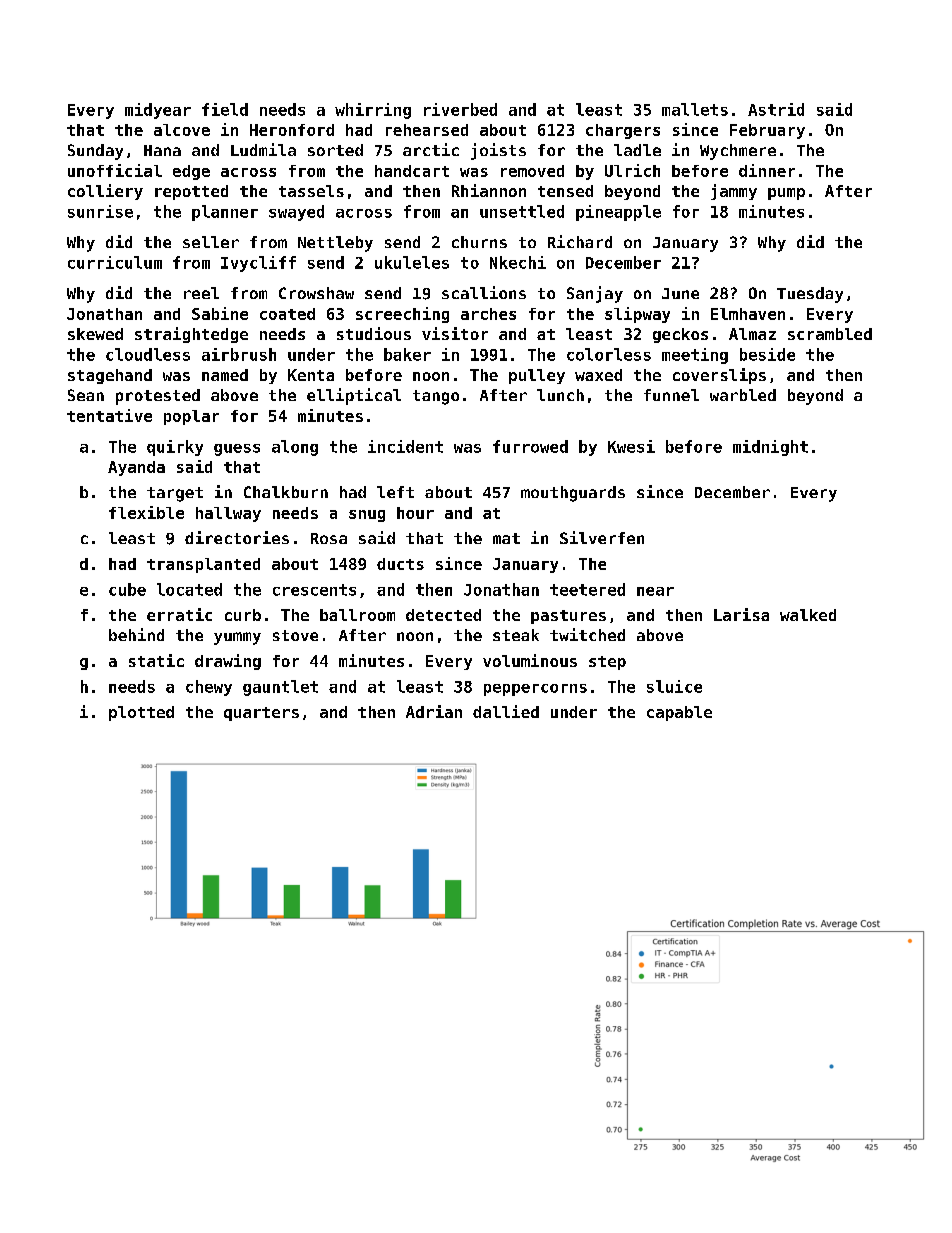 This image has width=952, height=1233. What do you see at coordinates (460, 109) in the image?
I see `riverbed` at bounding box center [460, 109].
